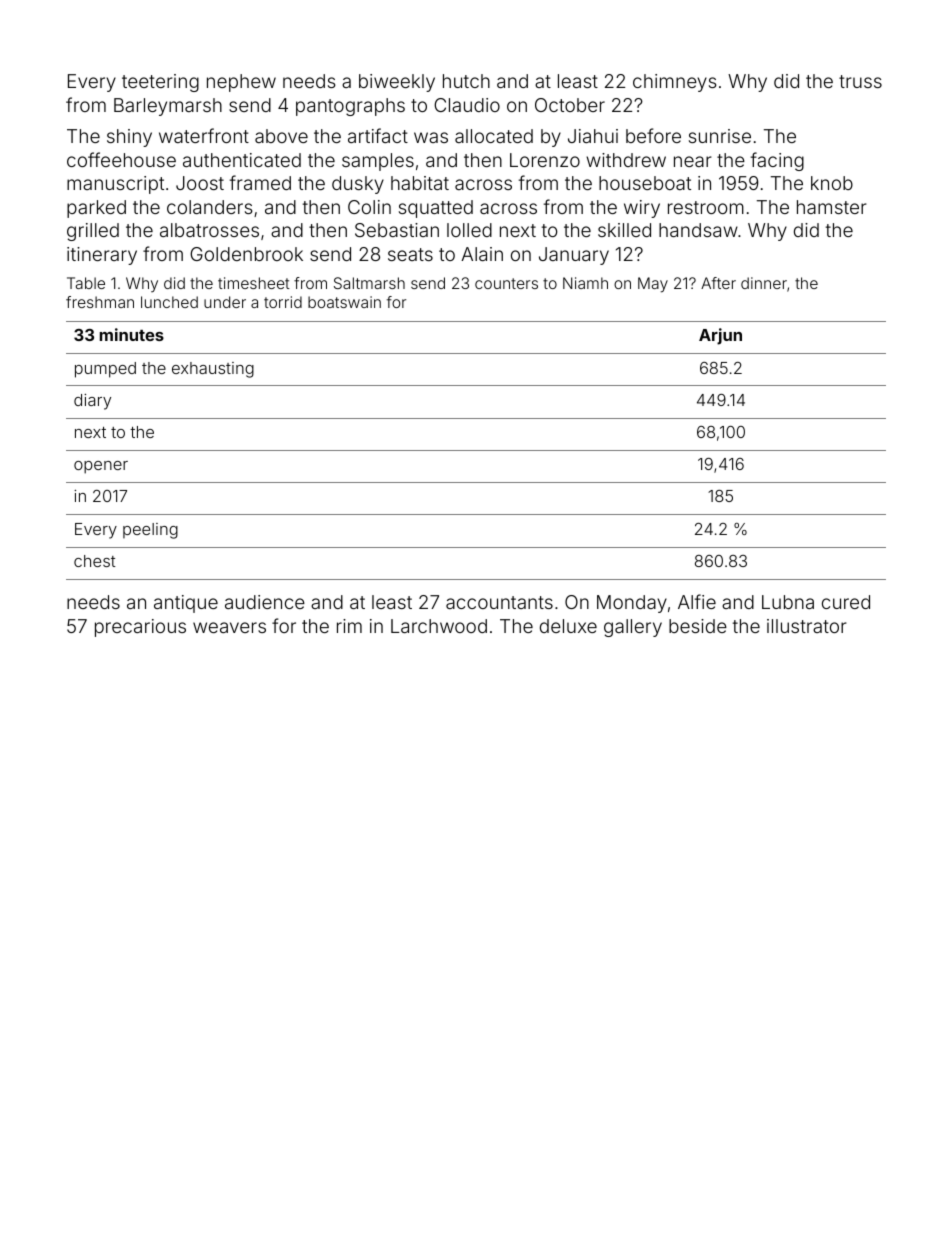 The height and width of the document is (1233, 952). I want to click on freshman, so click(100, 302).
